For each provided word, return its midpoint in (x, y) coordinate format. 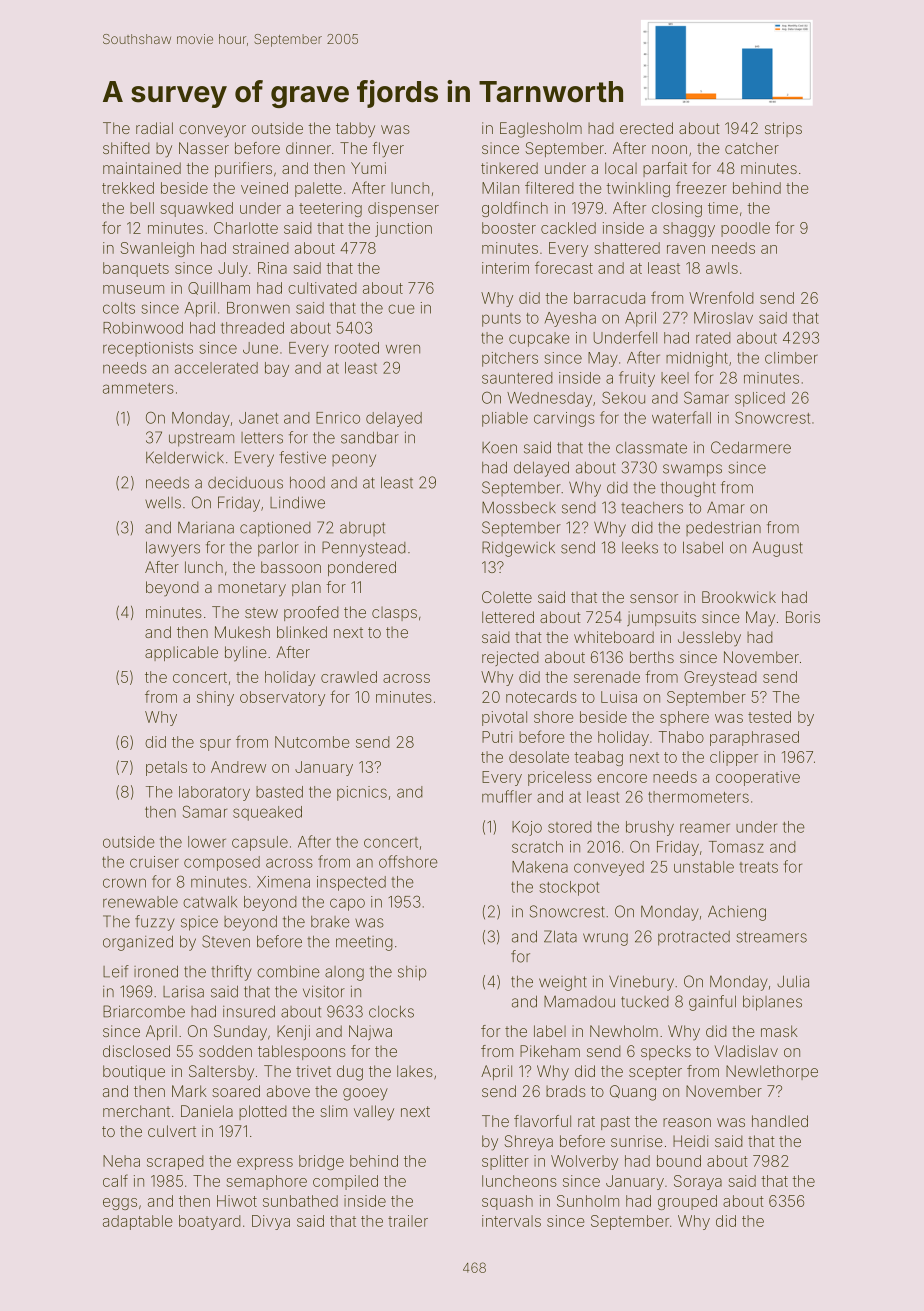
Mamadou (579, 1001)
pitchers (510, 359)
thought (688, 489)
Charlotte (246, 228)
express (265, 1164)
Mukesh (242, 632)
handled (780, 1121)
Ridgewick (518, 549)
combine (288, 971)
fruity (637, 379)
